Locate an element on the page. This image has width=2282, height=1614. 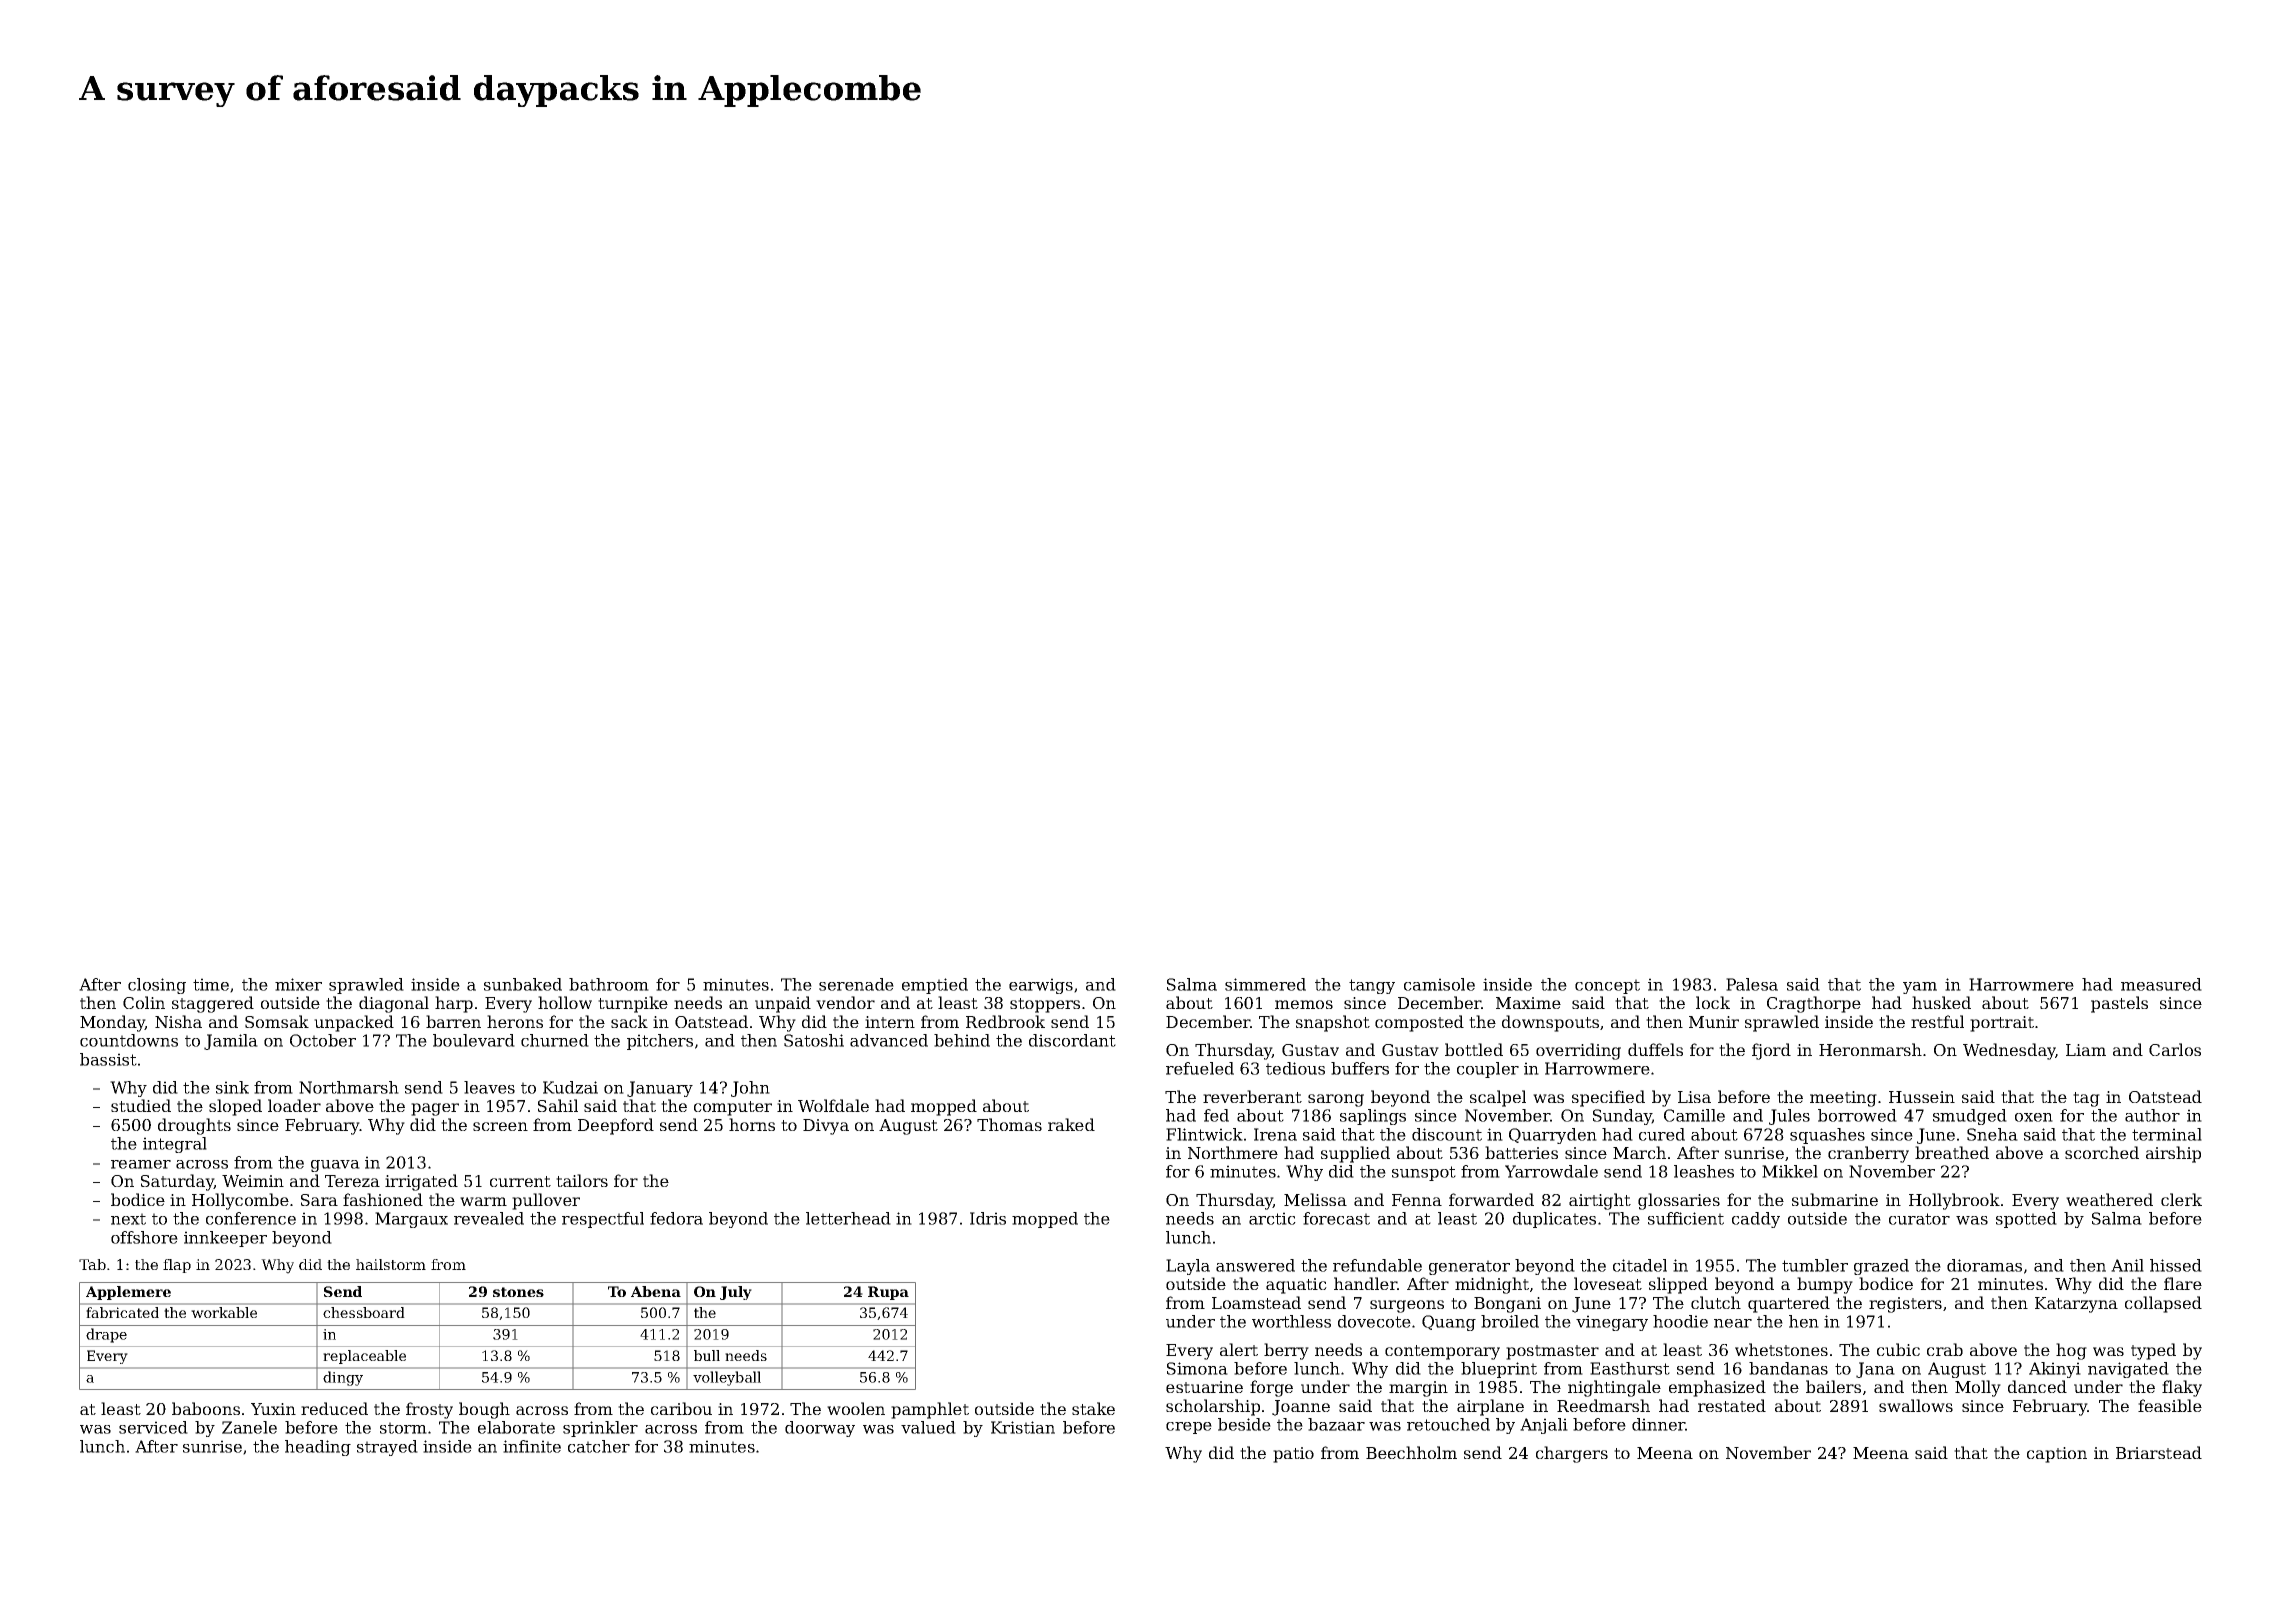
supplied is located at coordinates (1355, 1154).
